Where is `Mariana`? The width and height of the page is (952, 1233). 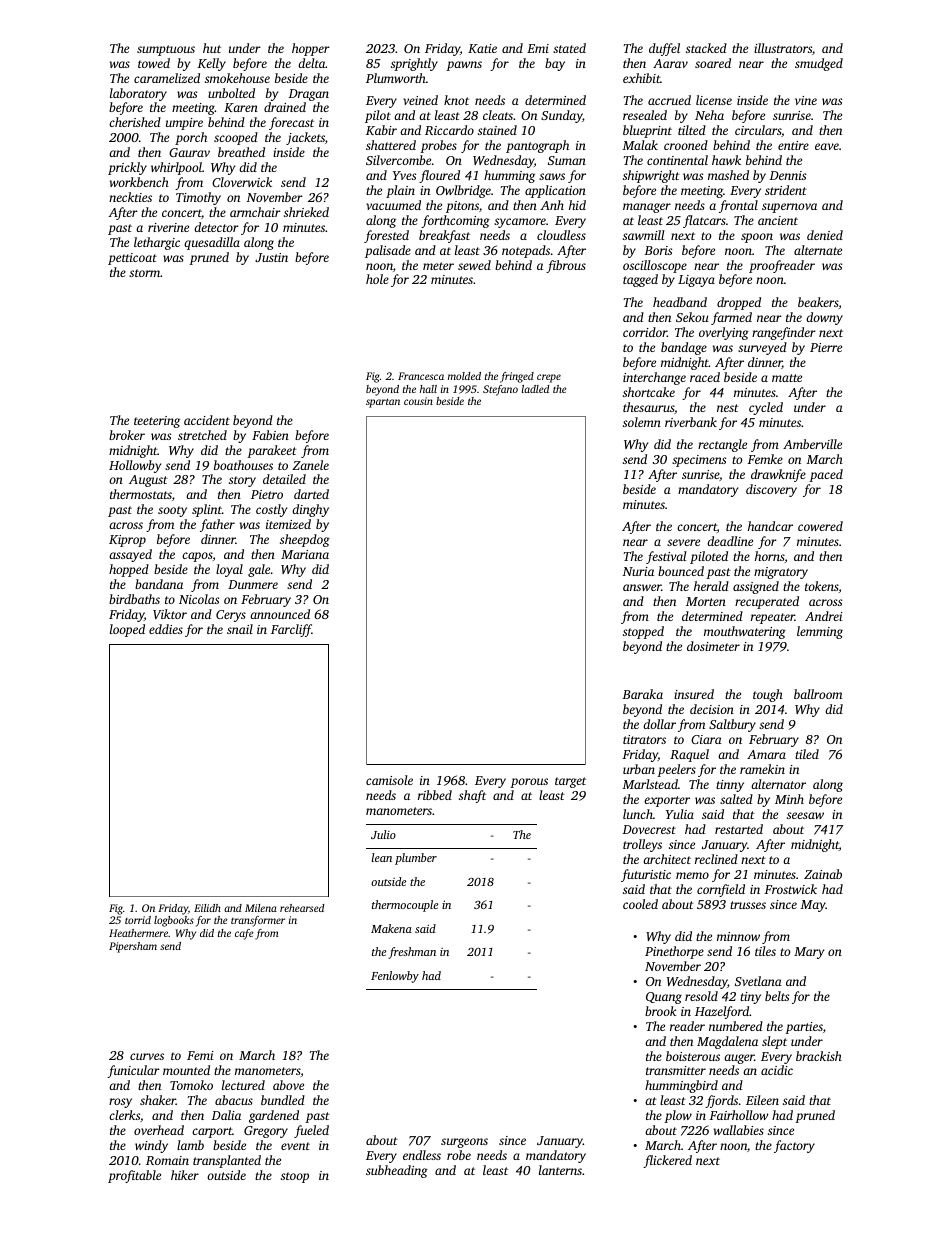
Mariana is located at coordinates (305, 554).
